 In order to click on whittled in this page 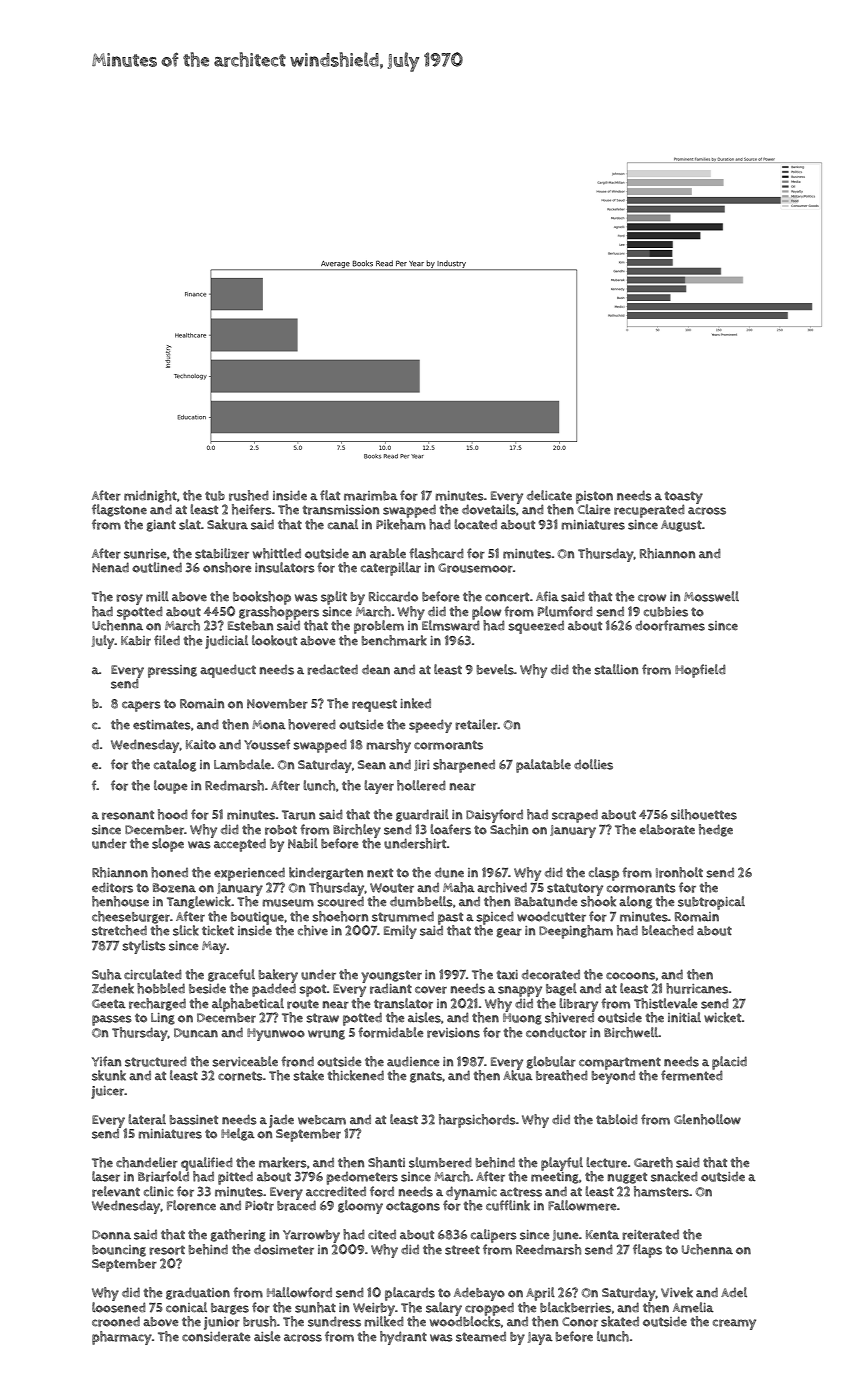, I will do `click(277, 553)`.
